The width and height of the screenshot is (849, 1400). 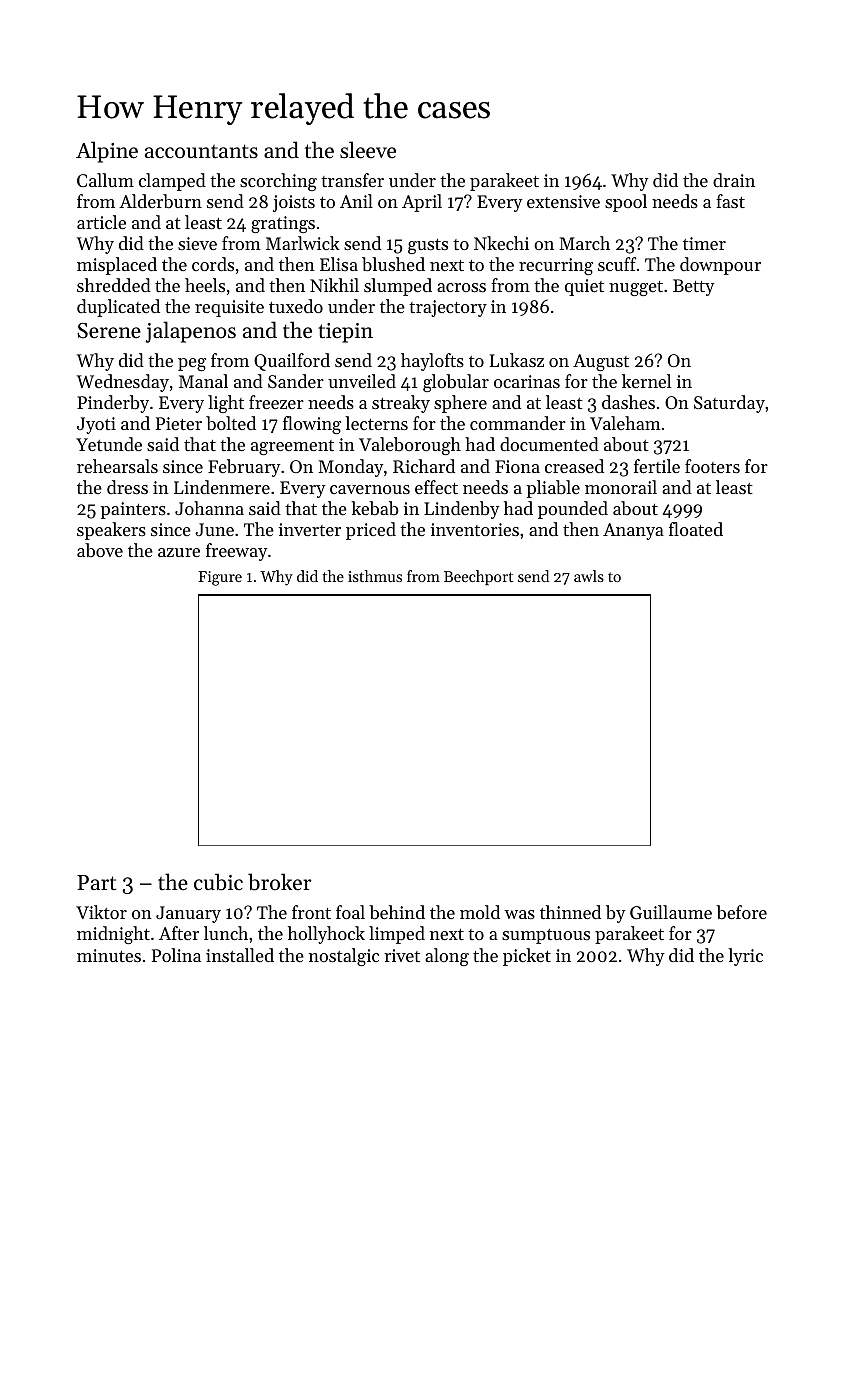 I want to click on thinned, so click(x=570, y=912).
